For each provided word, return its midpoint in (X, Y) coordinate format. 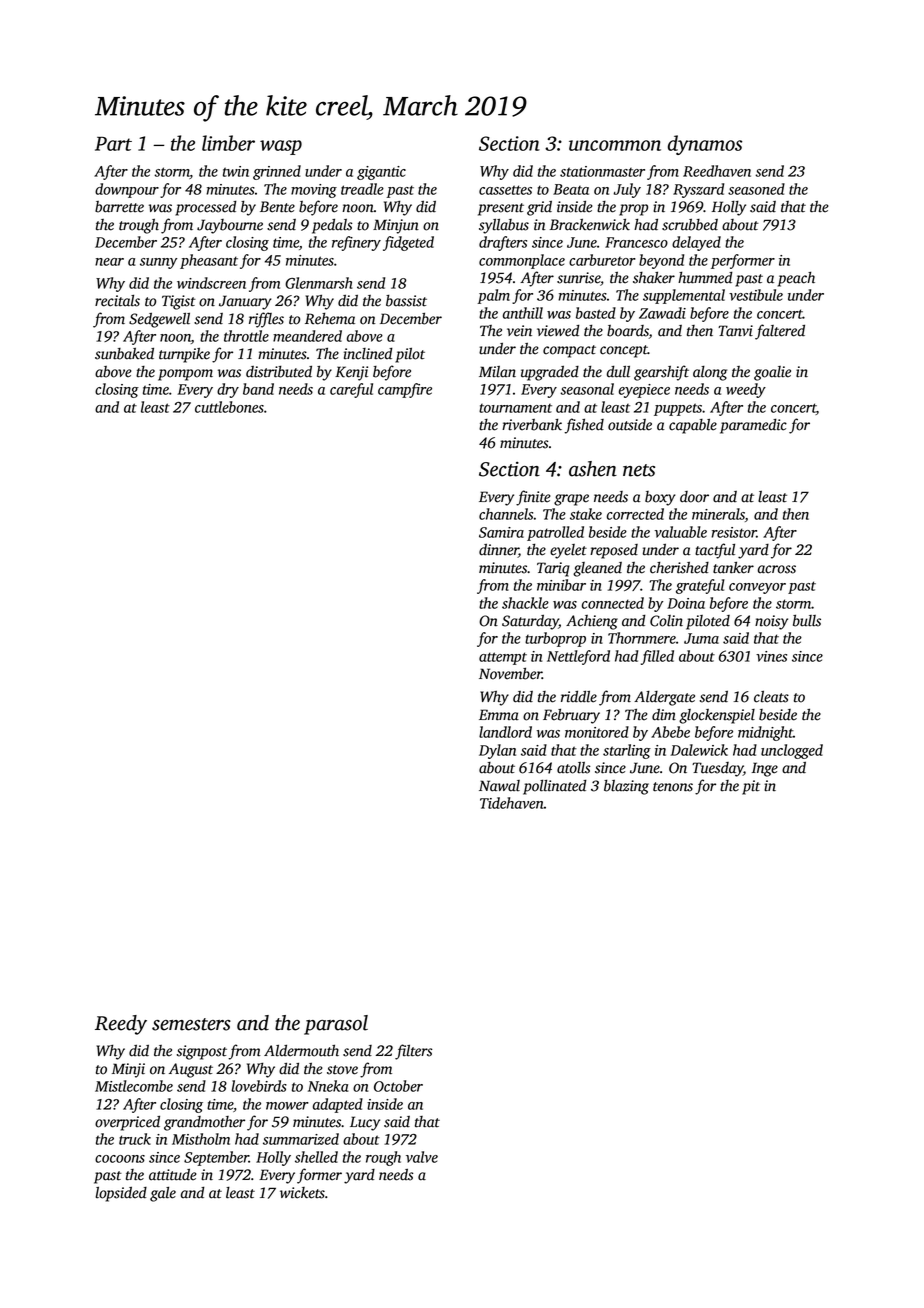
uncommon (615, 145)
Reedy (121, 1025)
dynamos (705, 145)
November (510, 673)
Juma (701, 638)
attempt (503, 658)
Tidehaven (512, 803)
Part (113, 144)
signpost (202, 1052)
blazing (626, 787)
